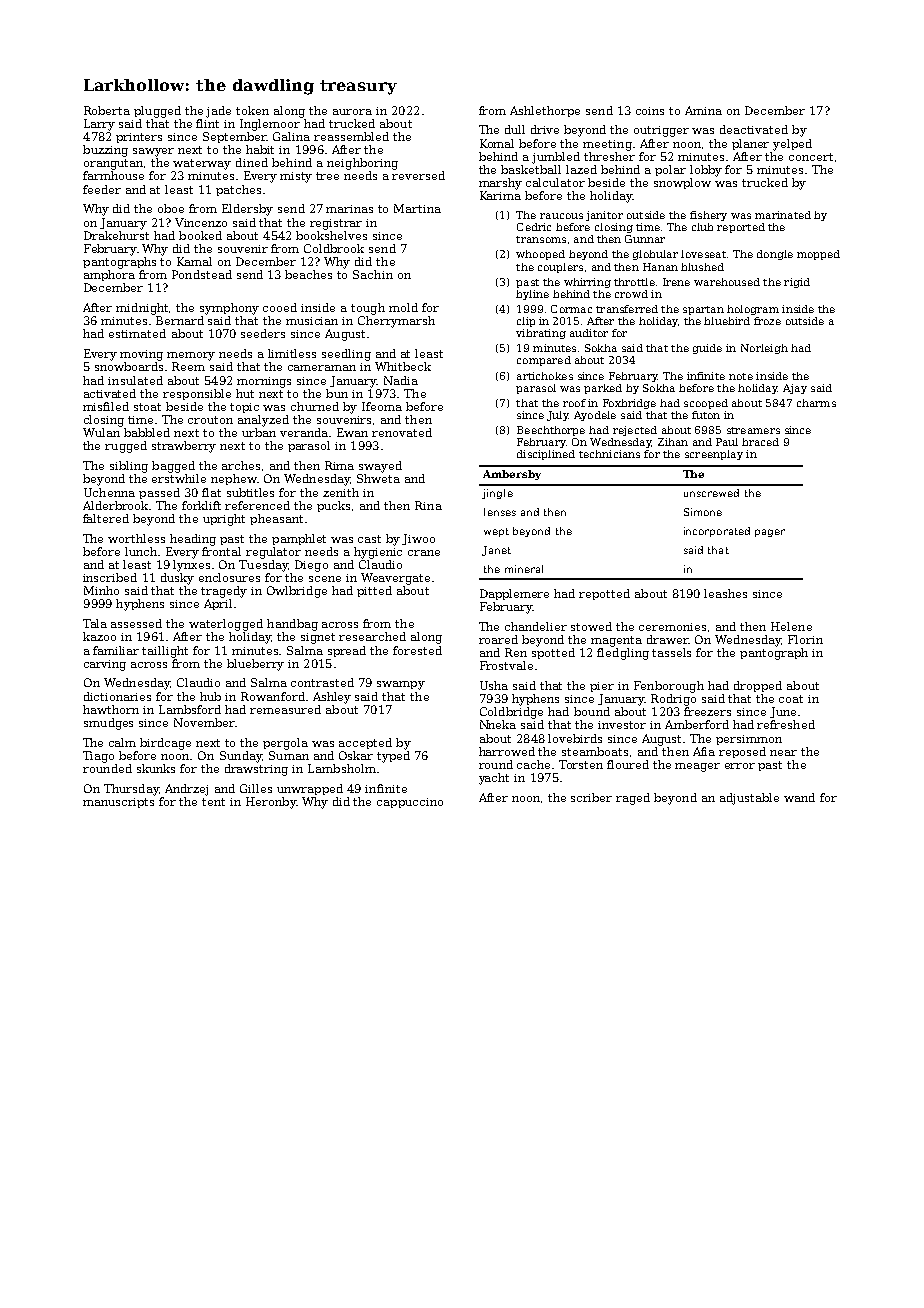  What do you see at coordinates (604, 594) in the screenshot?
I see `repotted` at bounding box center [604, 594].
